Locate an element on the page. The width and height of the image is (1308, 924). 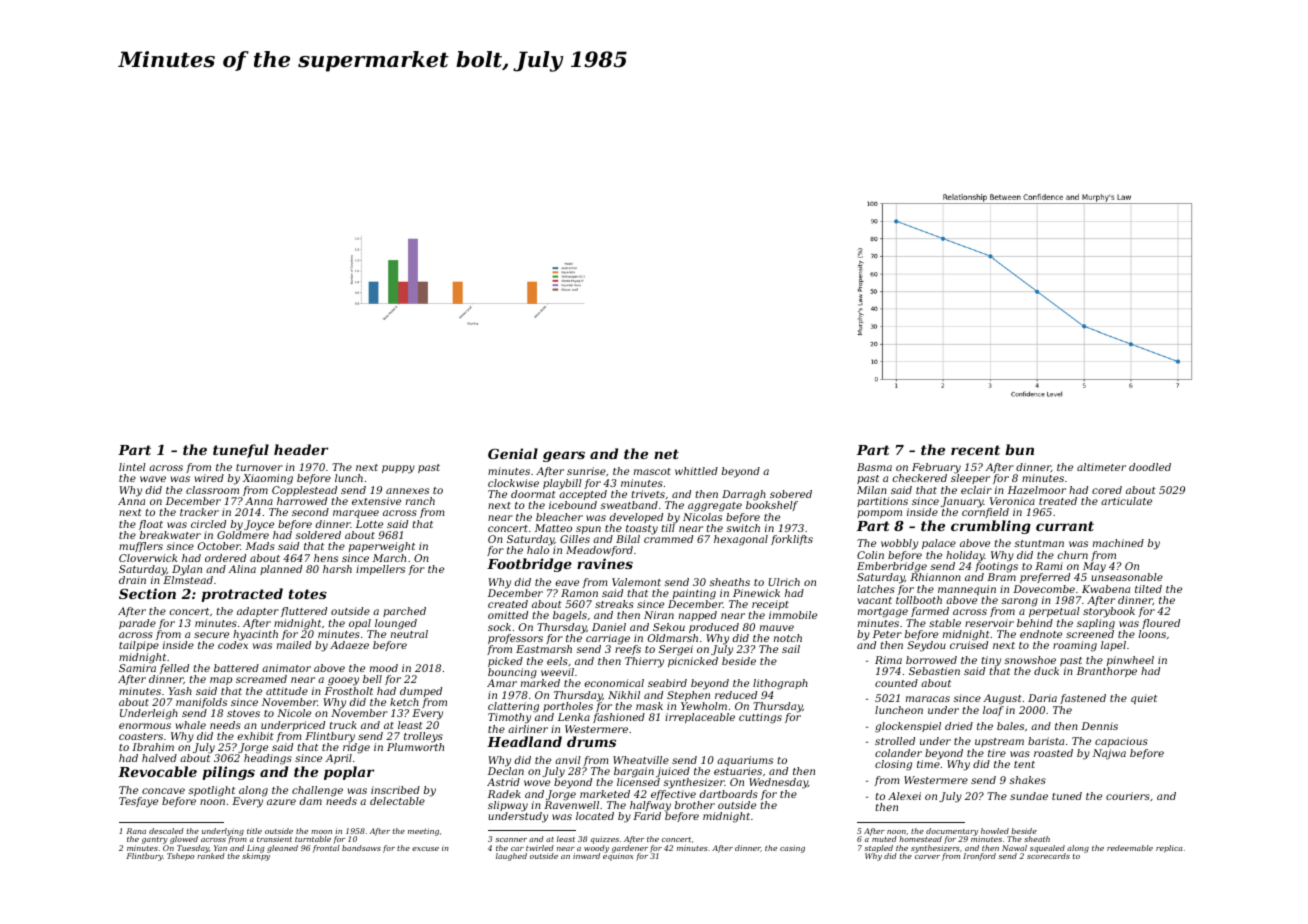
fastened is located at coordinates (1083, 699).
